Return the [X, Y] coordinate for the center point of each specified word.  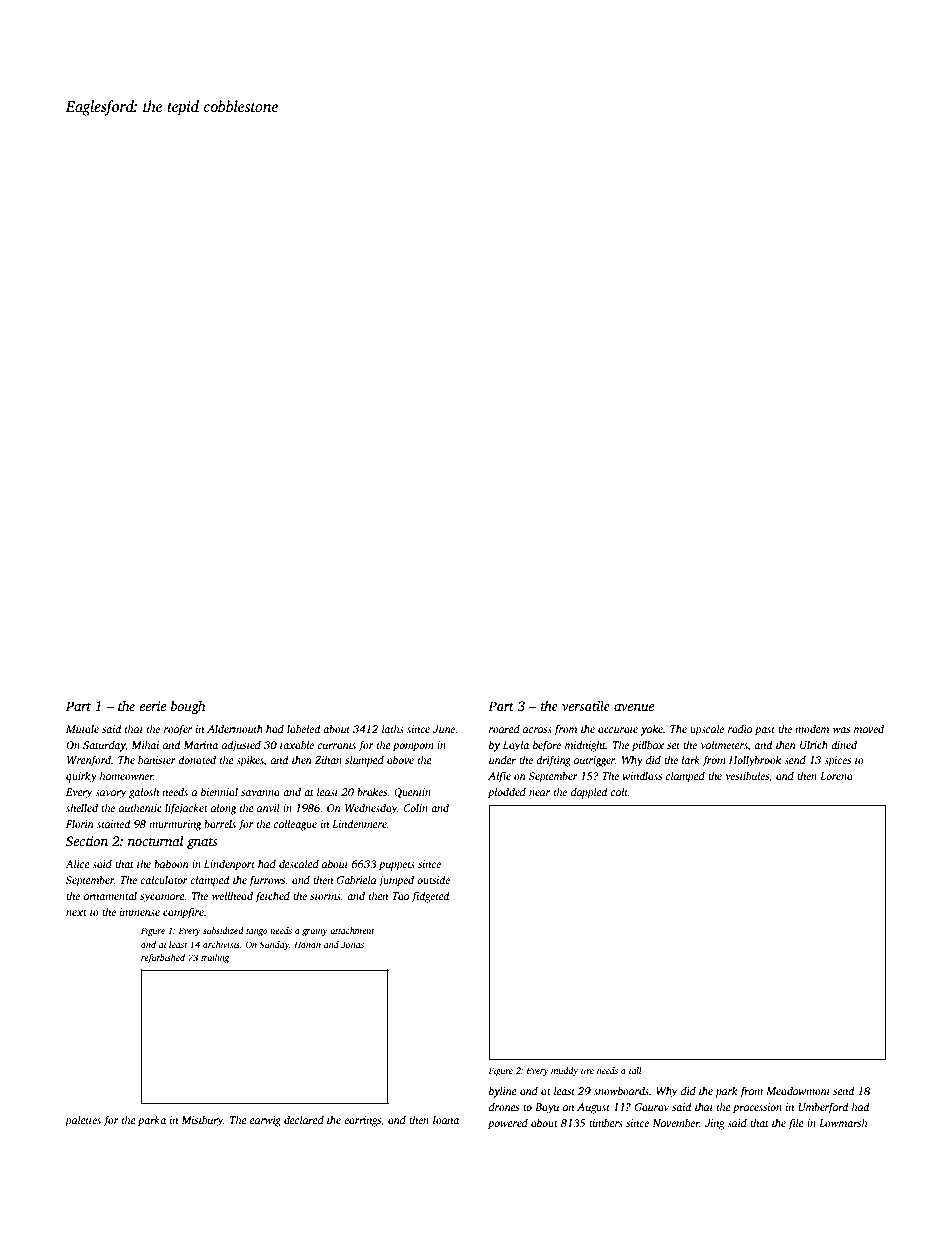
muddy [564, 1071]
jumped [396, 881]
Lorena [836, 776]
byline [503, 1092]
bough [188, 707]
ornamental [110, 895]
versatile [586, 705]
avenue [634, 707]
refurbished [163, 958]
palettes [83, 1121]
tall [635, 1070]
